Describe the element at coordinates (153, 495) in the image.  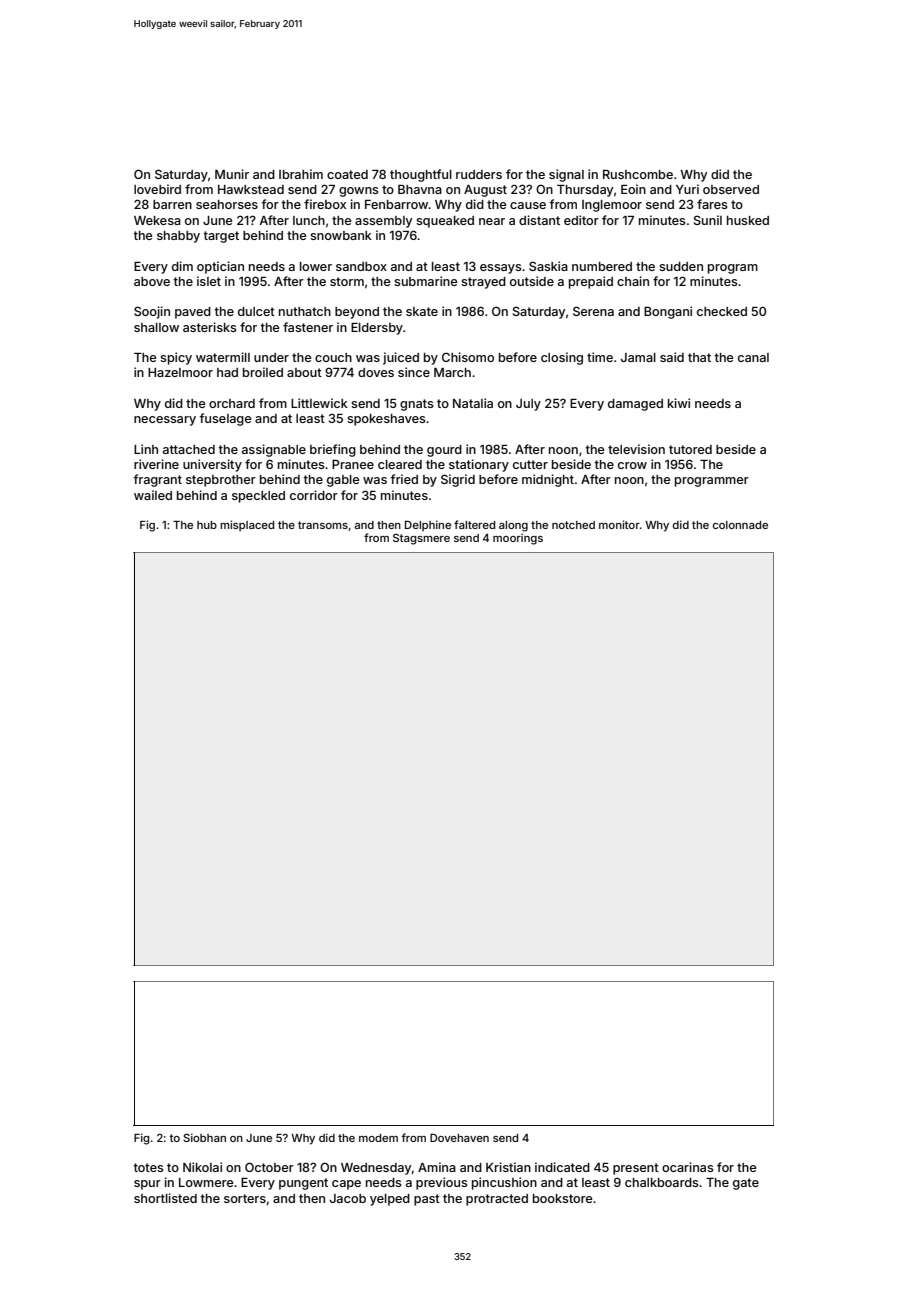
I see `wailed` at that location.
